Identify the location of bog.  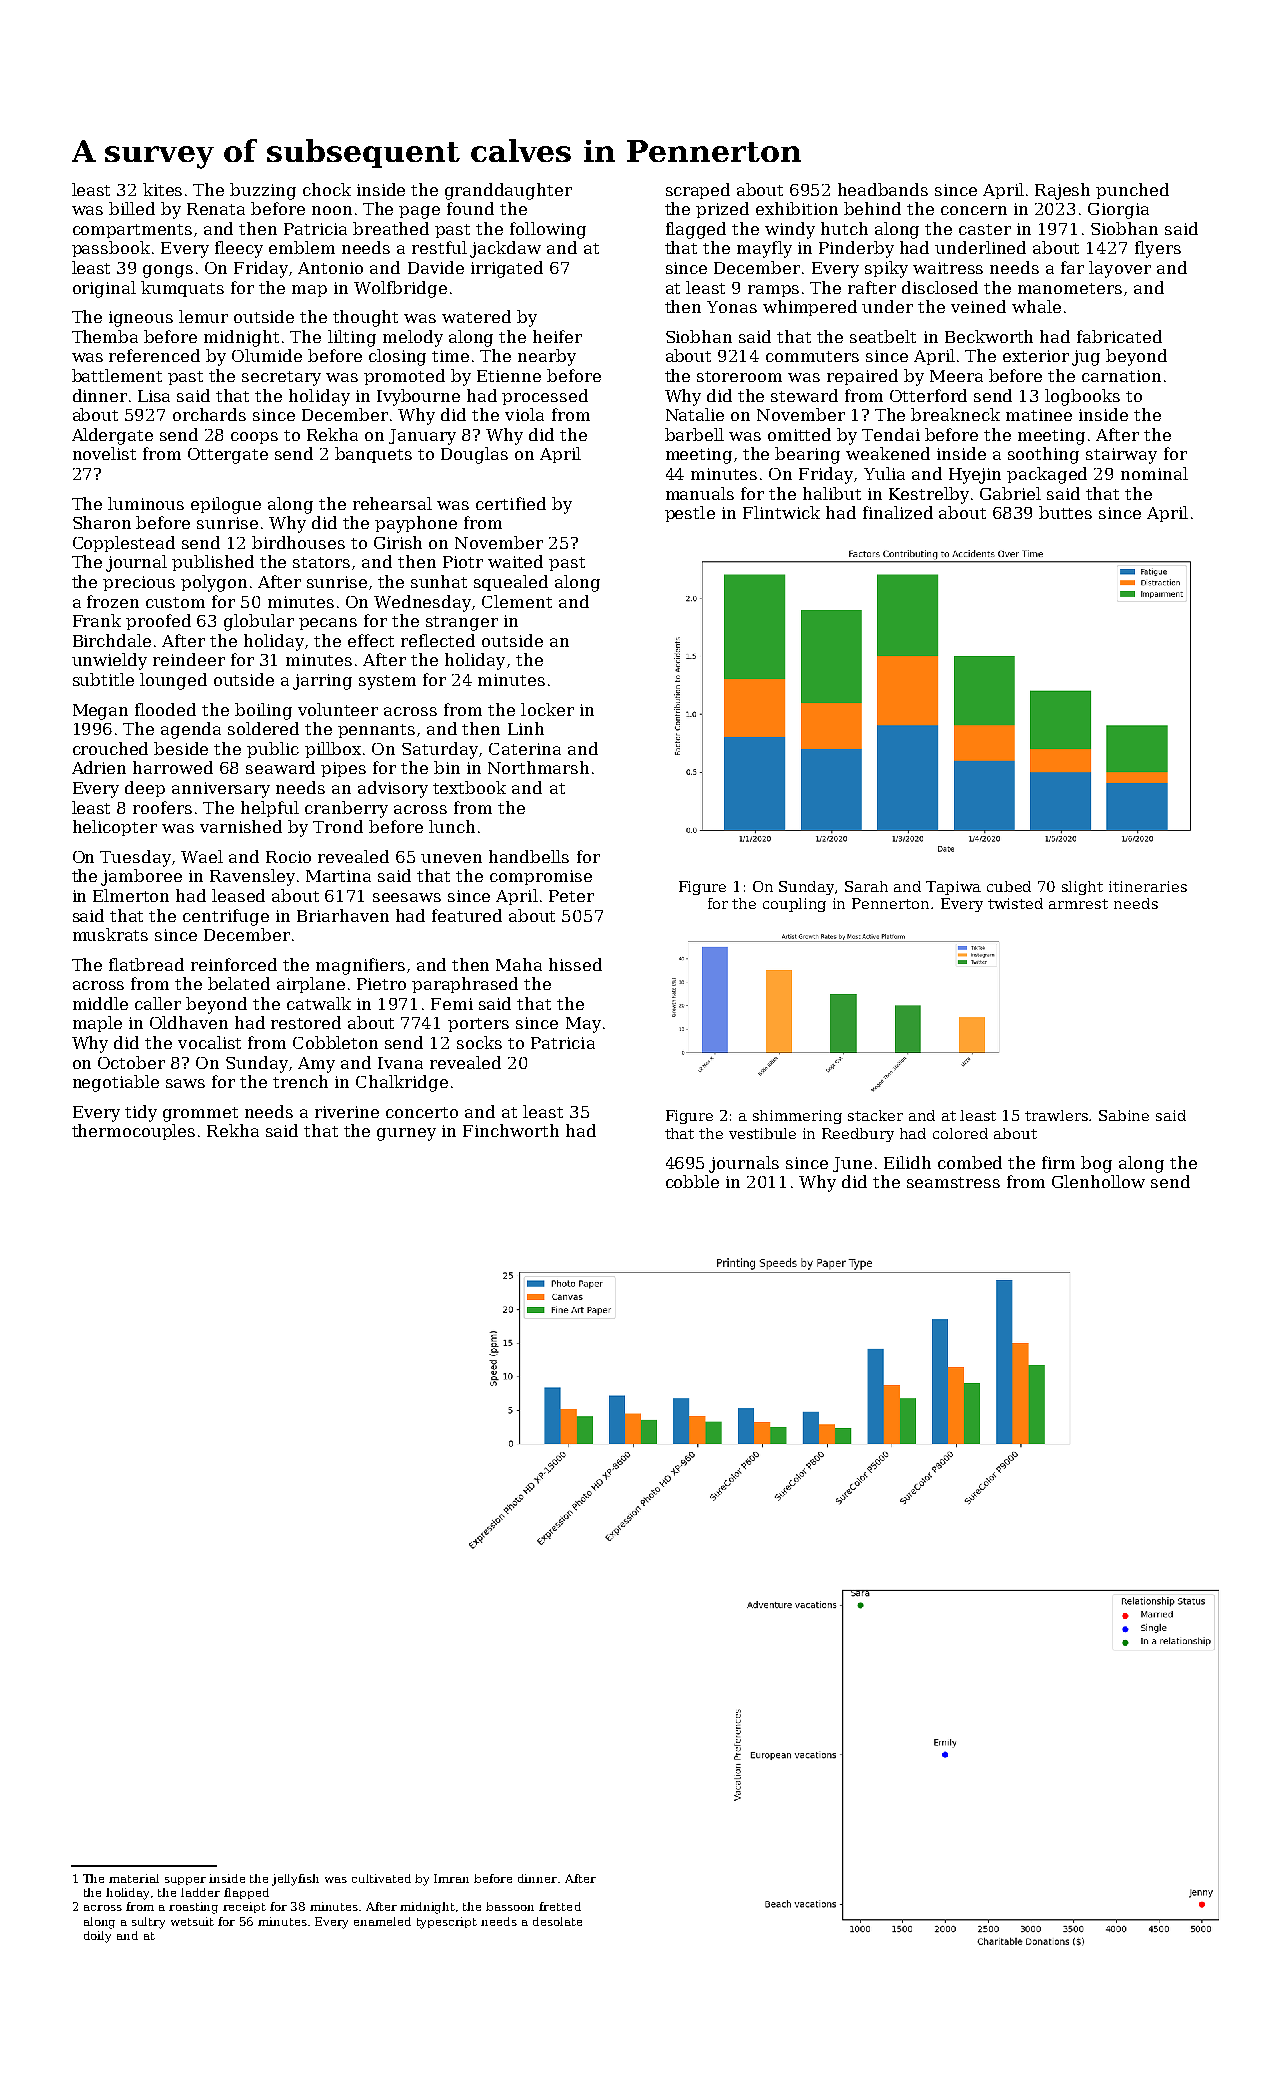
(1096, 1164).
